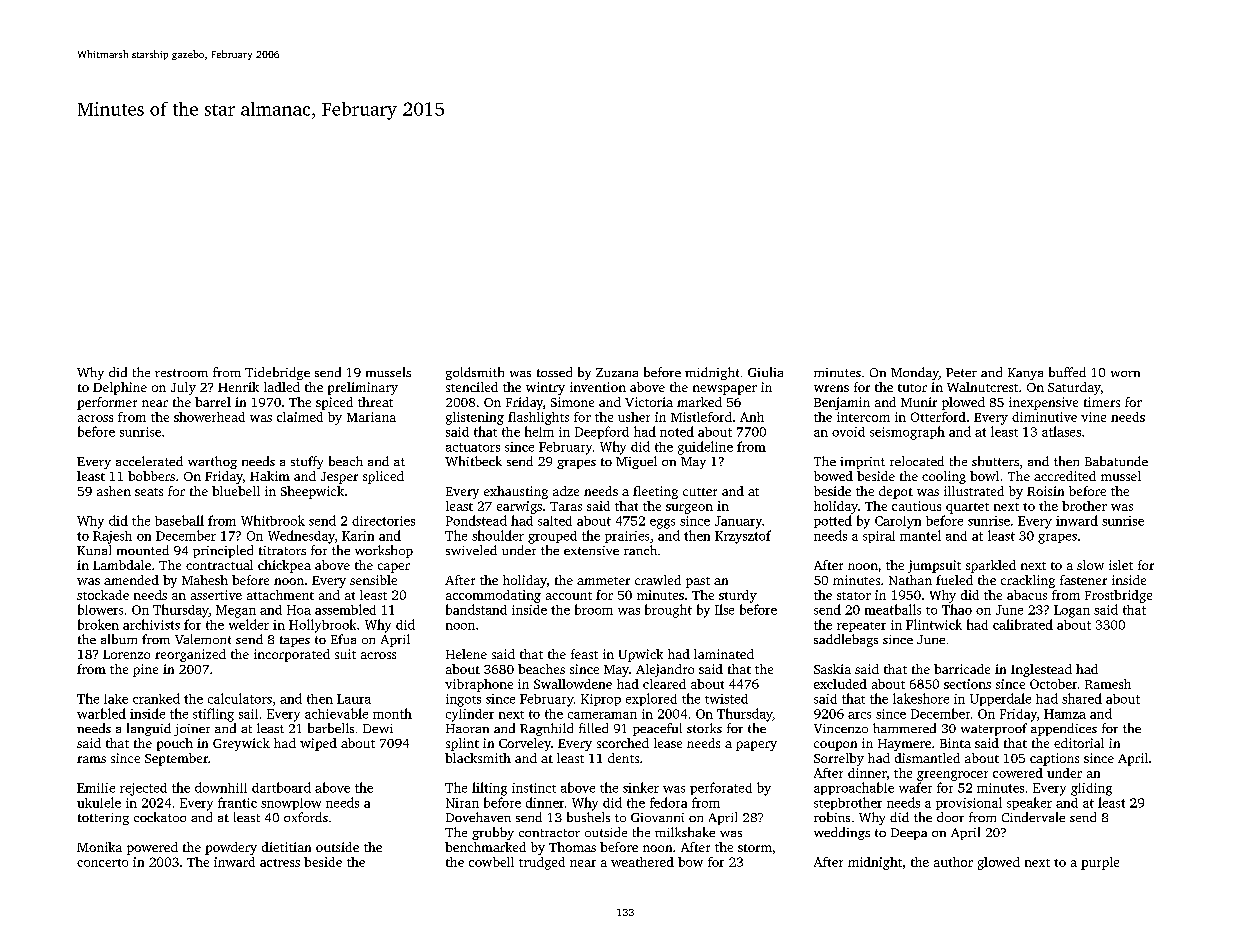 This document has width=1233, height=952. What do you see at coordinates (952, 776) in the document?
I see `greengrocer` at bounding box center [952, 776].
